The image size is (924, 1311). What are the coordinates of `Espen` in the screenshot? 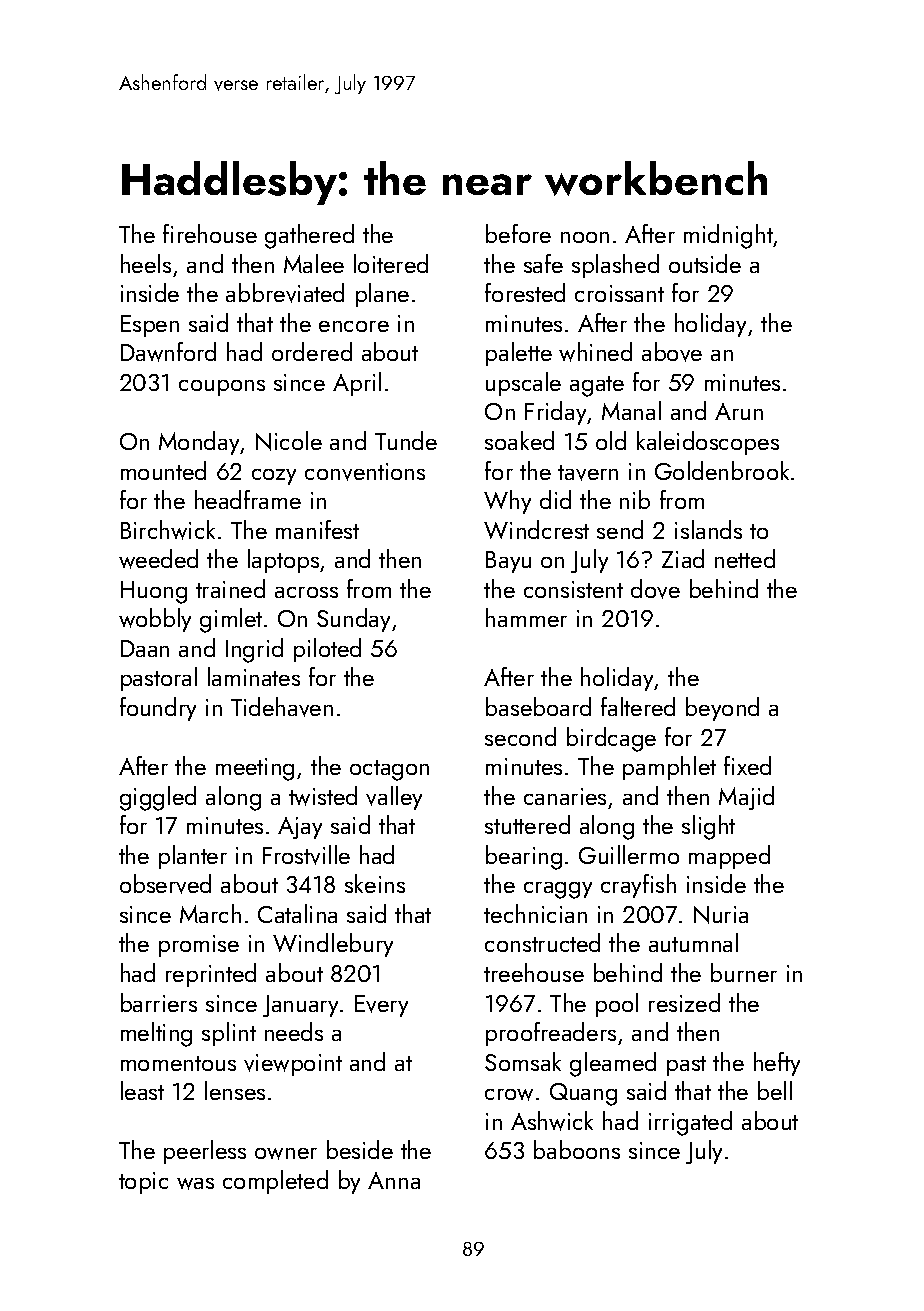 It's located at (150, 326).
